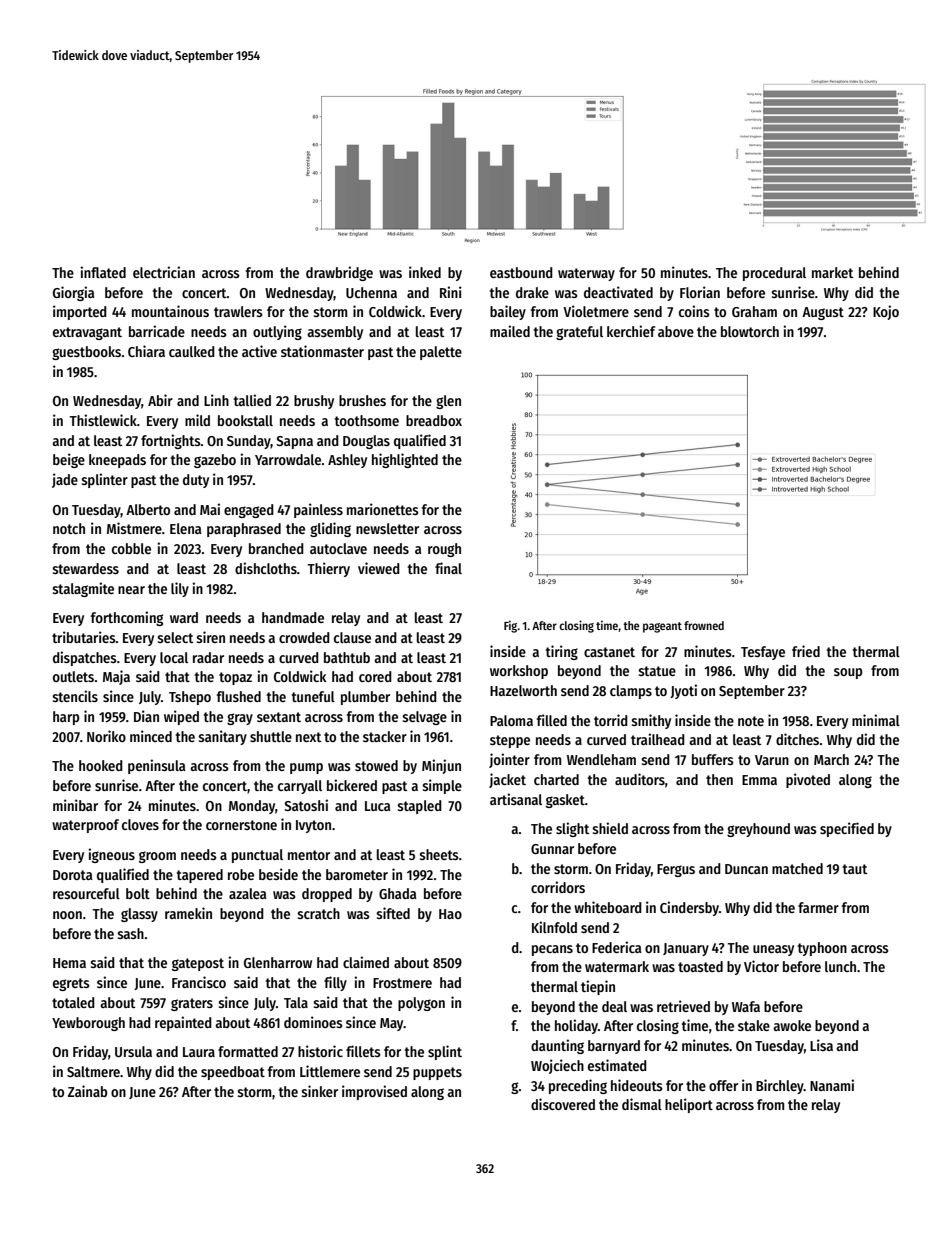 The image size is (952, 1233). What do you see at coordinates (822, 949) in the screenshot?
I see `typhoon` at bounding box center [822, 949].
